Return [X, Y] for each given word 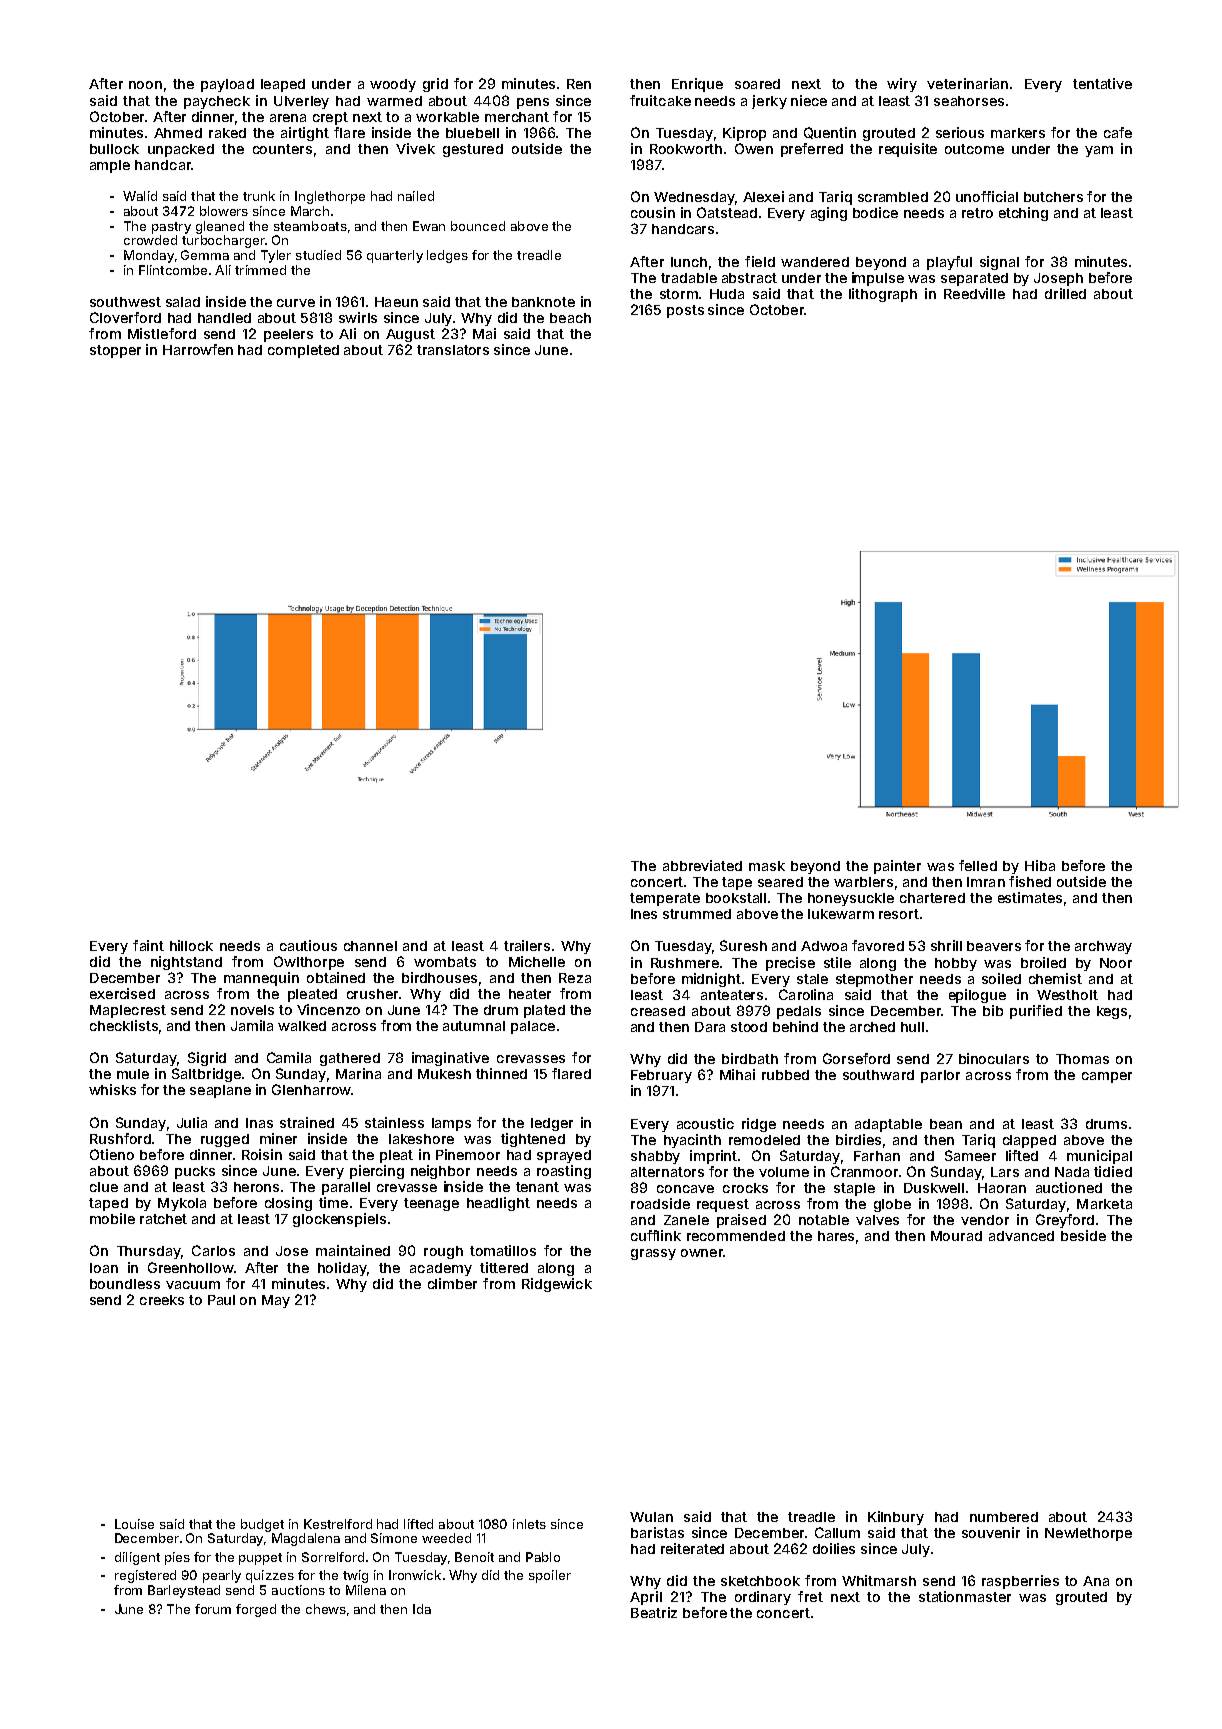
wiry [902, 85]
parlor [940, 1076]
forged [256, 1610]
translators [453, 350]
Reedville [974, 293]
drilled [1065, 293]
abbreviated [702, 865]
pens [533, 103]
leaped [283, 85]
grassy [653, 1254]
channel [370, 946]
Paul [221, 1300]
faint [148, 945]
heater [530, 994]
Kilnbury [896, 1518]
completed [303, 351]
